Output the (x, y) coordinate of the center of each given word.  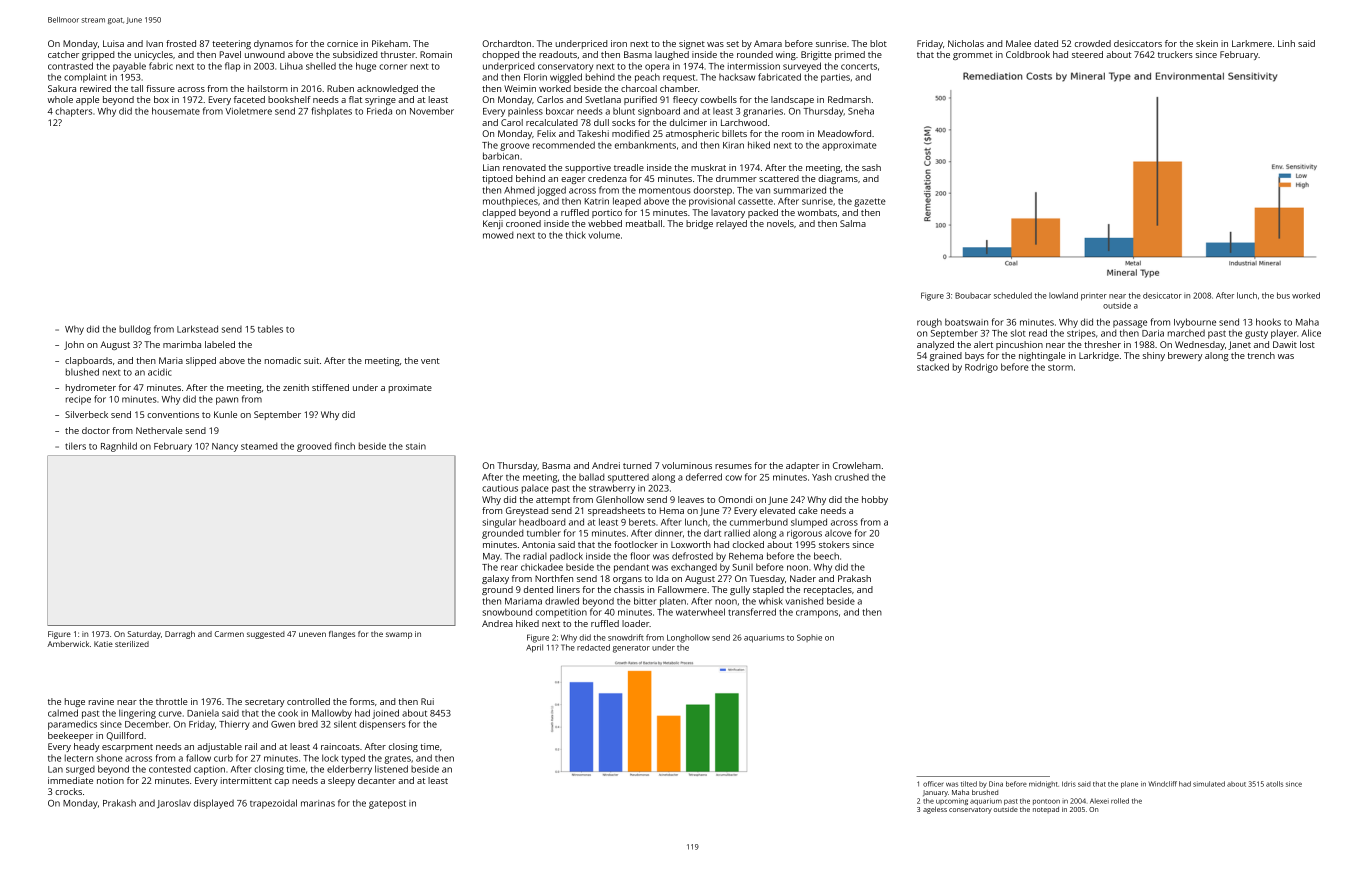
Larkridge (1099, 356)
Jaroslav (174, 804)
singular (499, 523)
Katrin (597, 201)
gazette (870, 202)
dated (1046, 43)
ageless (935, 810)
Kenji (493, 224)
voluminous (687, 465)
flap (232, 67)
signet (692, 44)
